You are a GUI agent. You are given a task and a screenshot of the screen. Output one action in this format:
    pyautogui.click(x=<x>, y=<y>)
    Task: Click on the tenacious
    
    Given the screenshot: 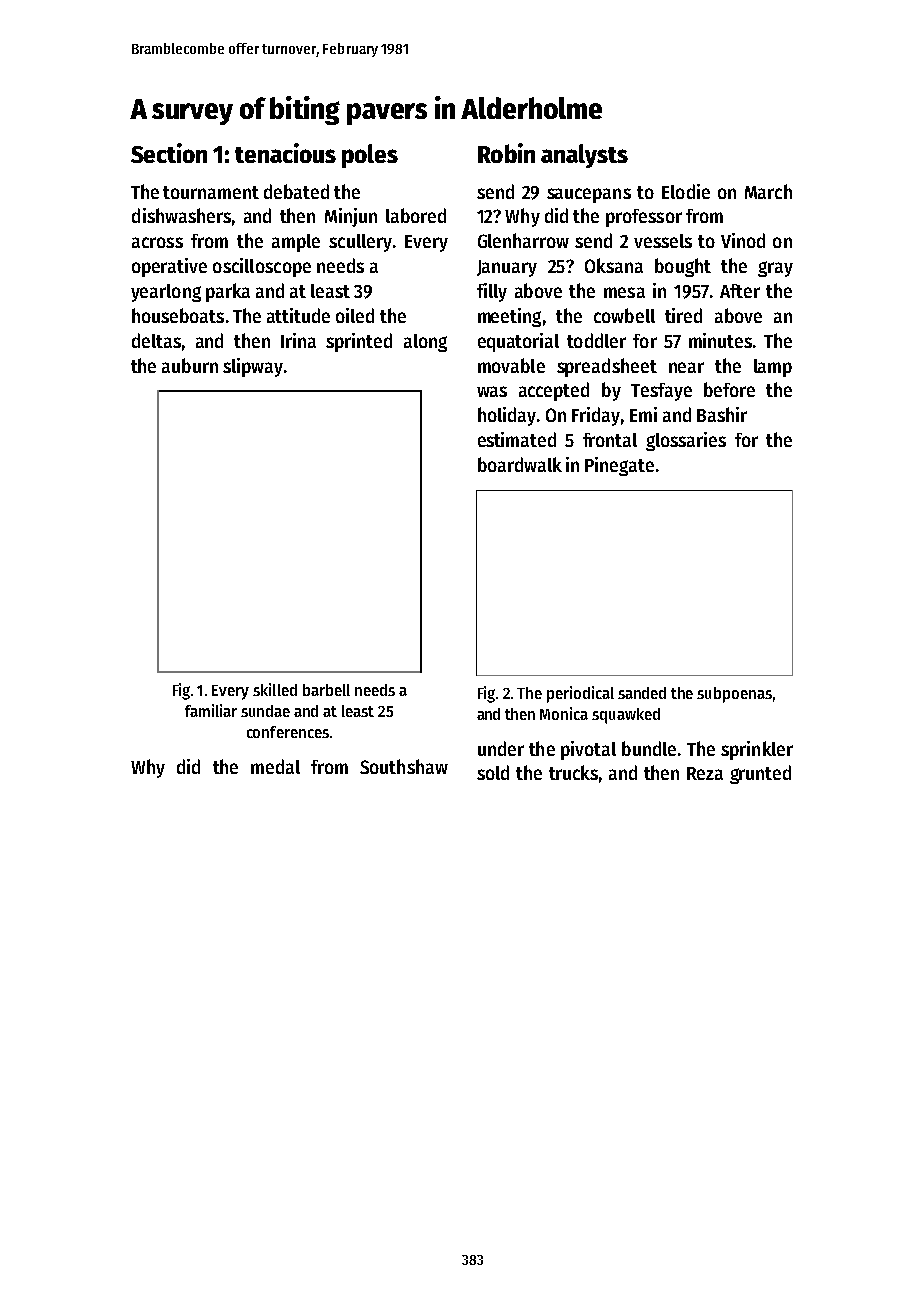 What is the action you would take?
    pyautogui.click(x=285, y=153)
